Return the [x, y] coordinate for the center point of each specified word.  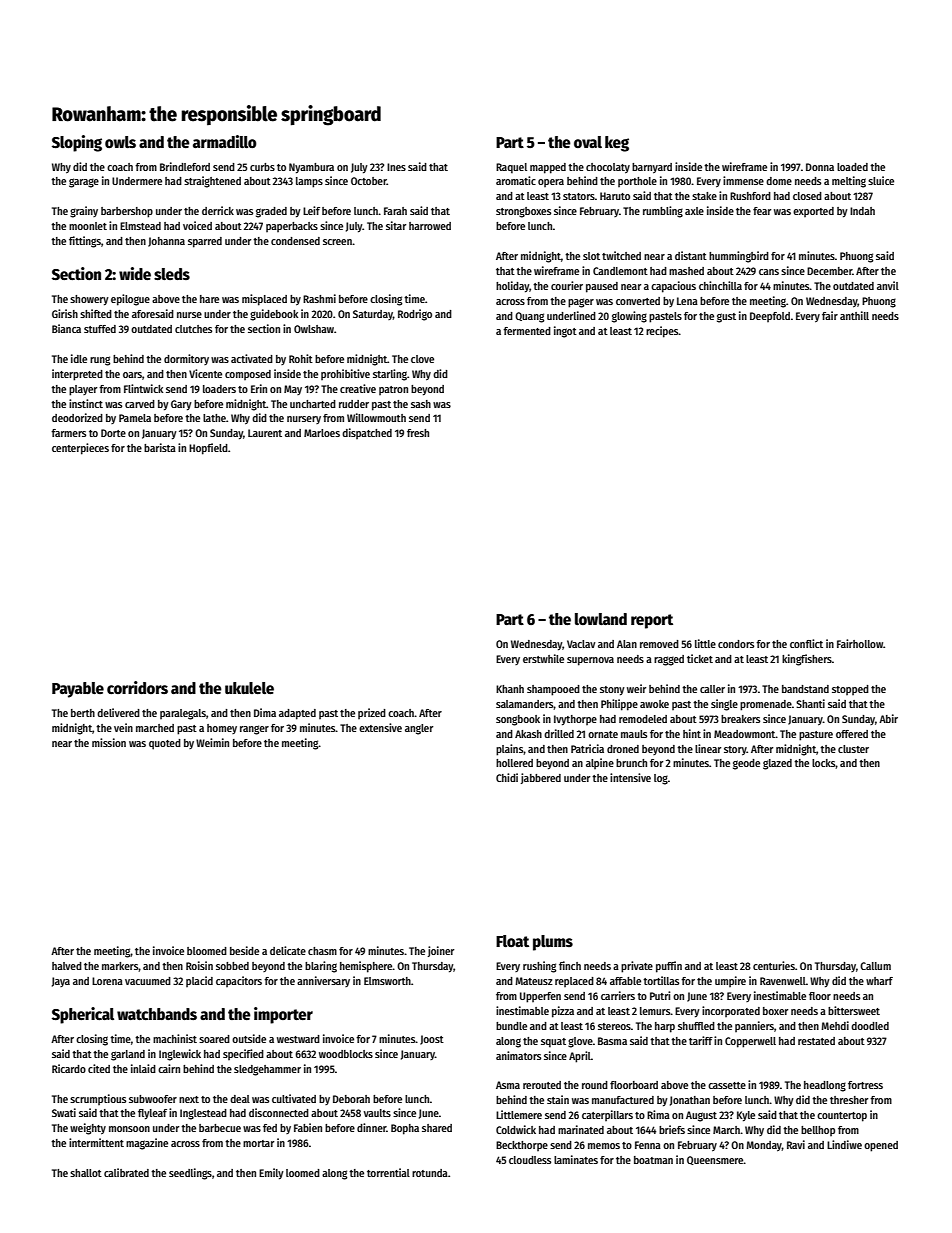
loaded [852, 167]
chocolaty [608, 168]
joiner [441, 951]
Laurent [265, 433]
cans [769, 272]
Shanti [810, 703]
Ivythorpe [575, 720]
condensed [295, 241]
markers [120, 966]
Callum [875, 966]
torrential [388, 1172]
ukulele [249, 688]
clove [422, 359]
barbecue [220, 1128]
